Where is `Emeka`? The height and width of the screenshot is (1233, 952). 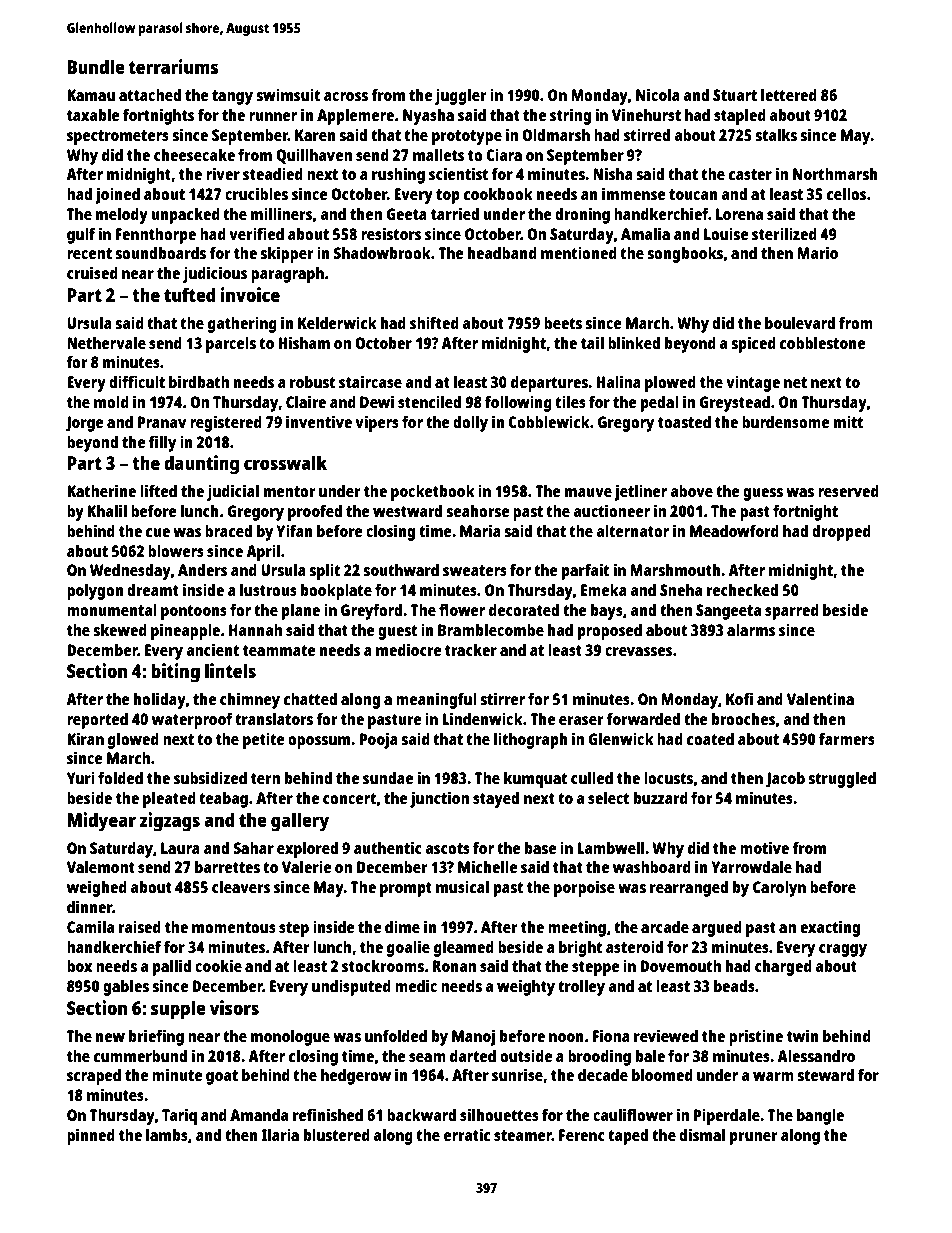
Emeka is located at coordinates (604, 590).
